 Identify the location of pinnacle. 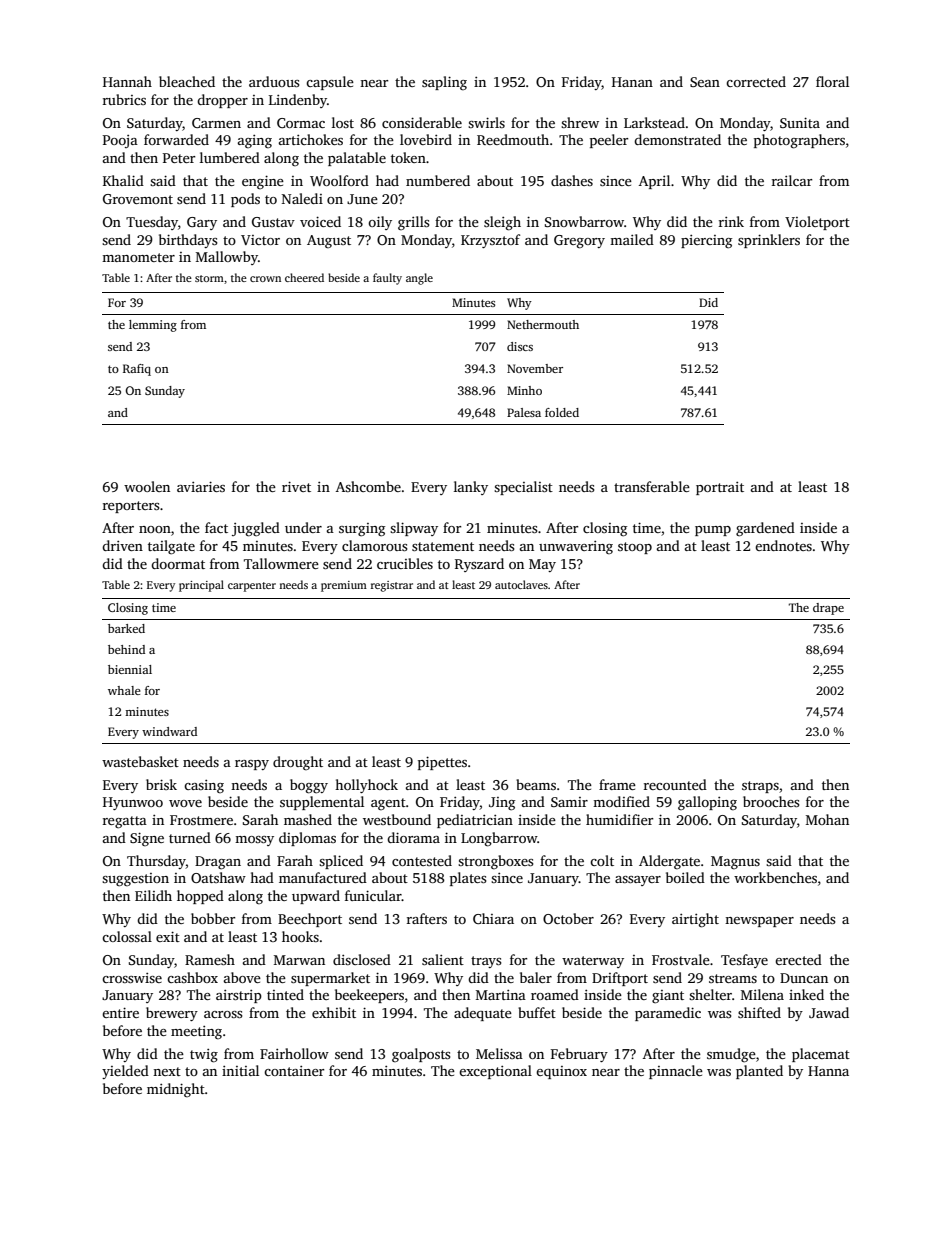
(676, 1072).
